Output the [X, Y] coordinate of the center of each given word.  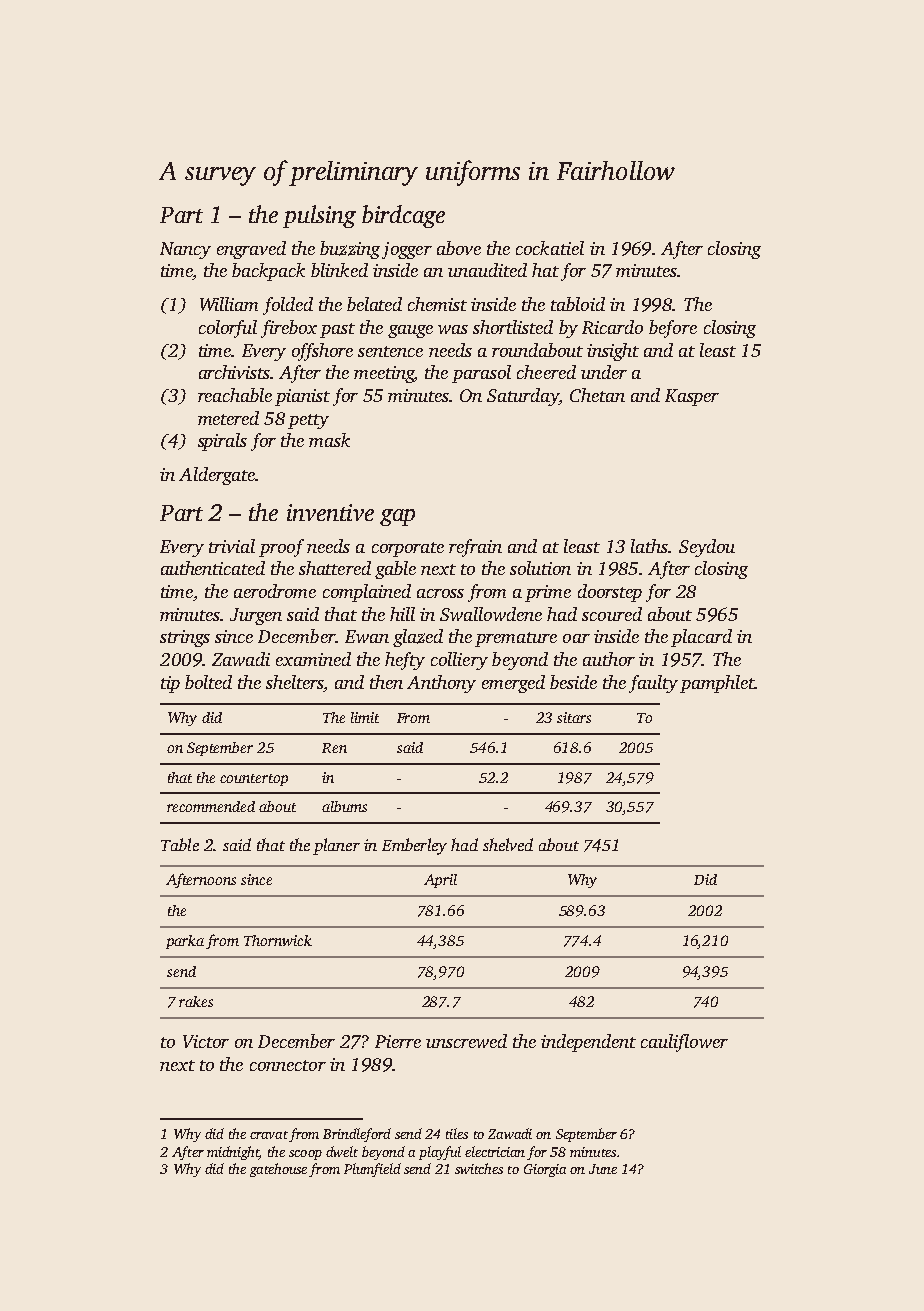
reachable [235, 395]
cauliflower [684, 1043]
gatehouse [278, 1170]
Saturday [523, 397]
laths [649, 546]
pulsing [319, 216]
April [440, 881]
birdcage [403, 216]
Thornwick [278, 940]
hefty [405, 661]
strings [185, 638]
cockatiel [550, 248]
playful [440, 1153]
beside [573, 682]
